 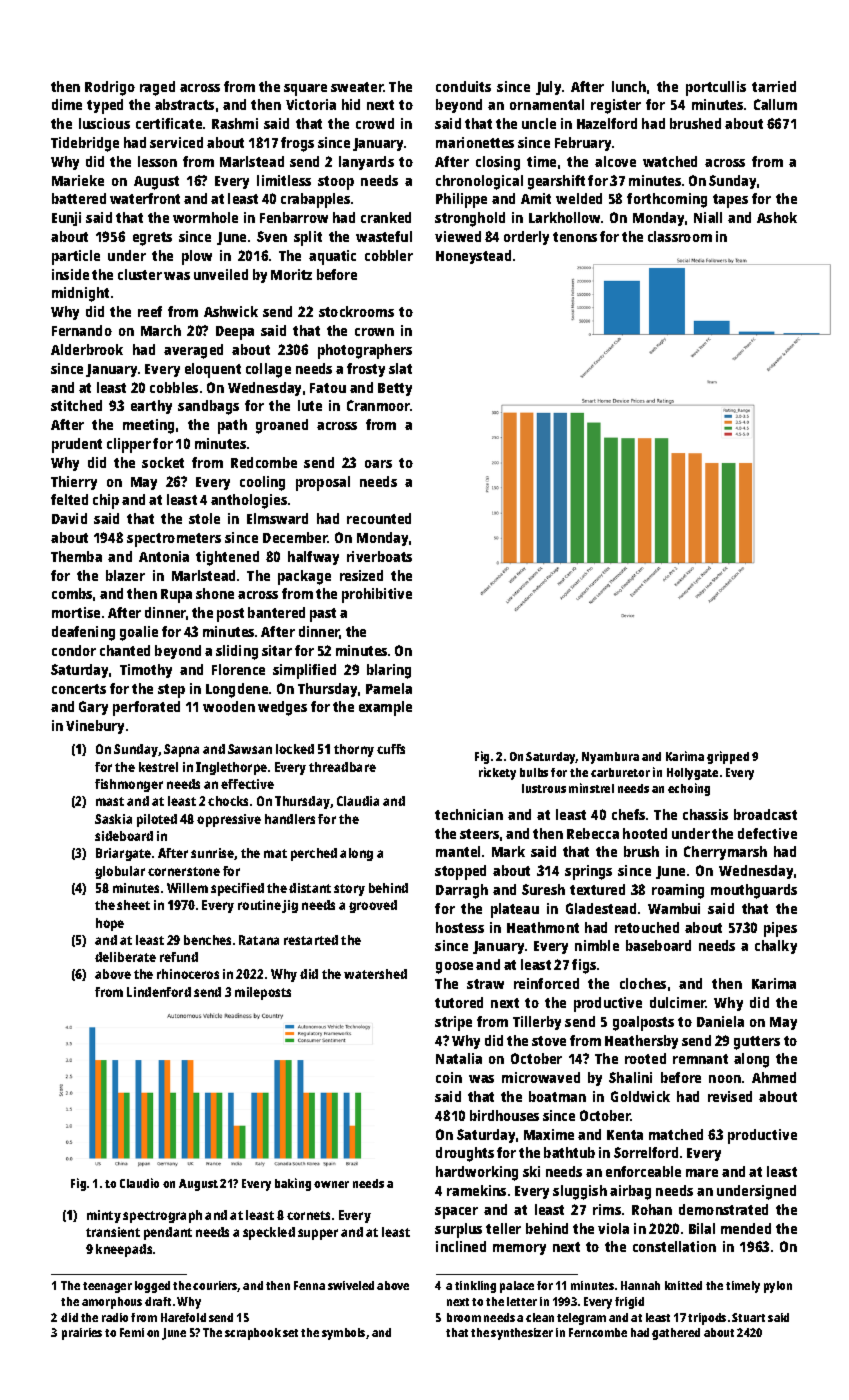 I want to click on tarried, so click(x=774, y=86).
